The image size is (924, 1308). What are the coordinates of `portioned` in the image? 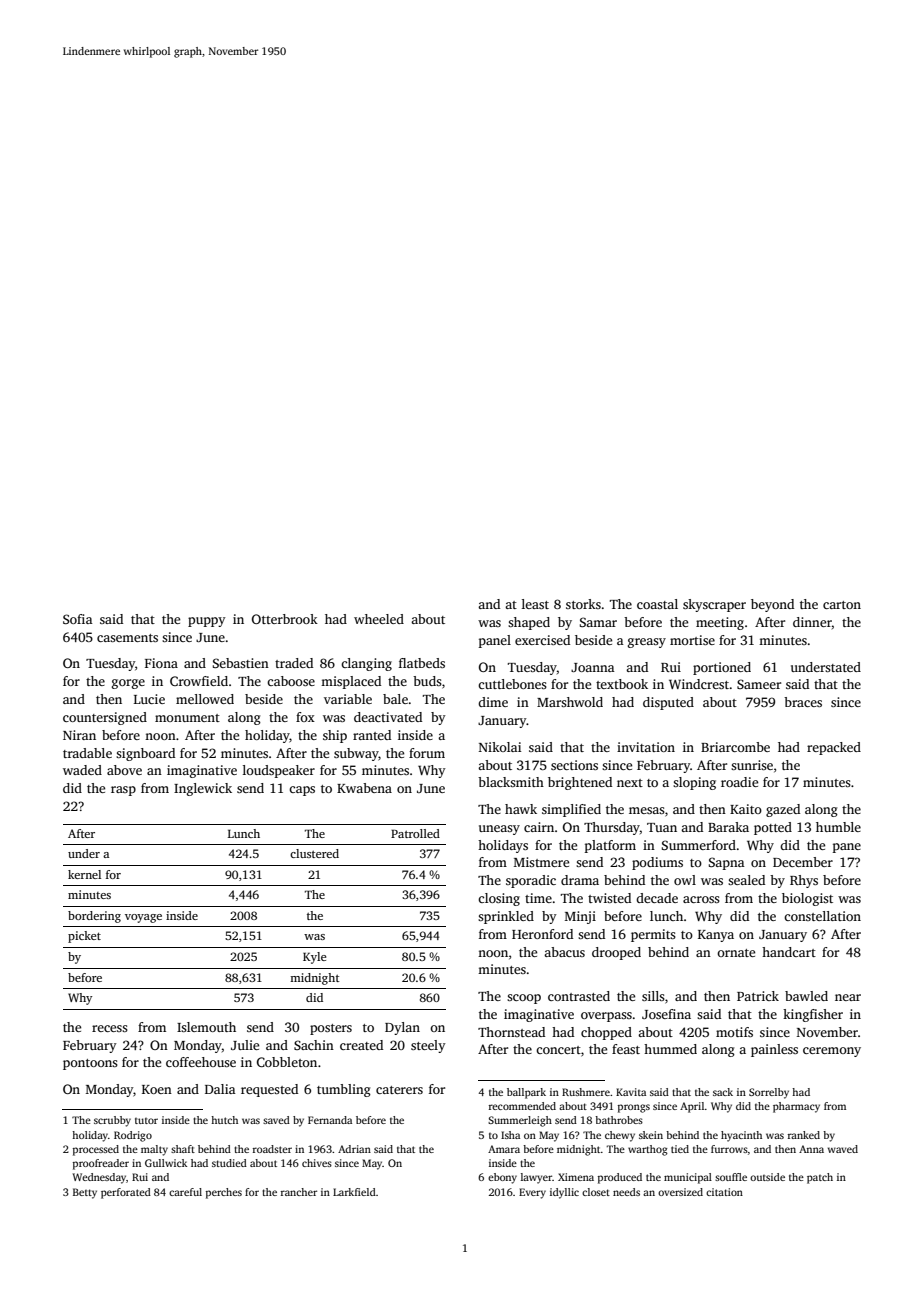 It's located at (722, 668).
